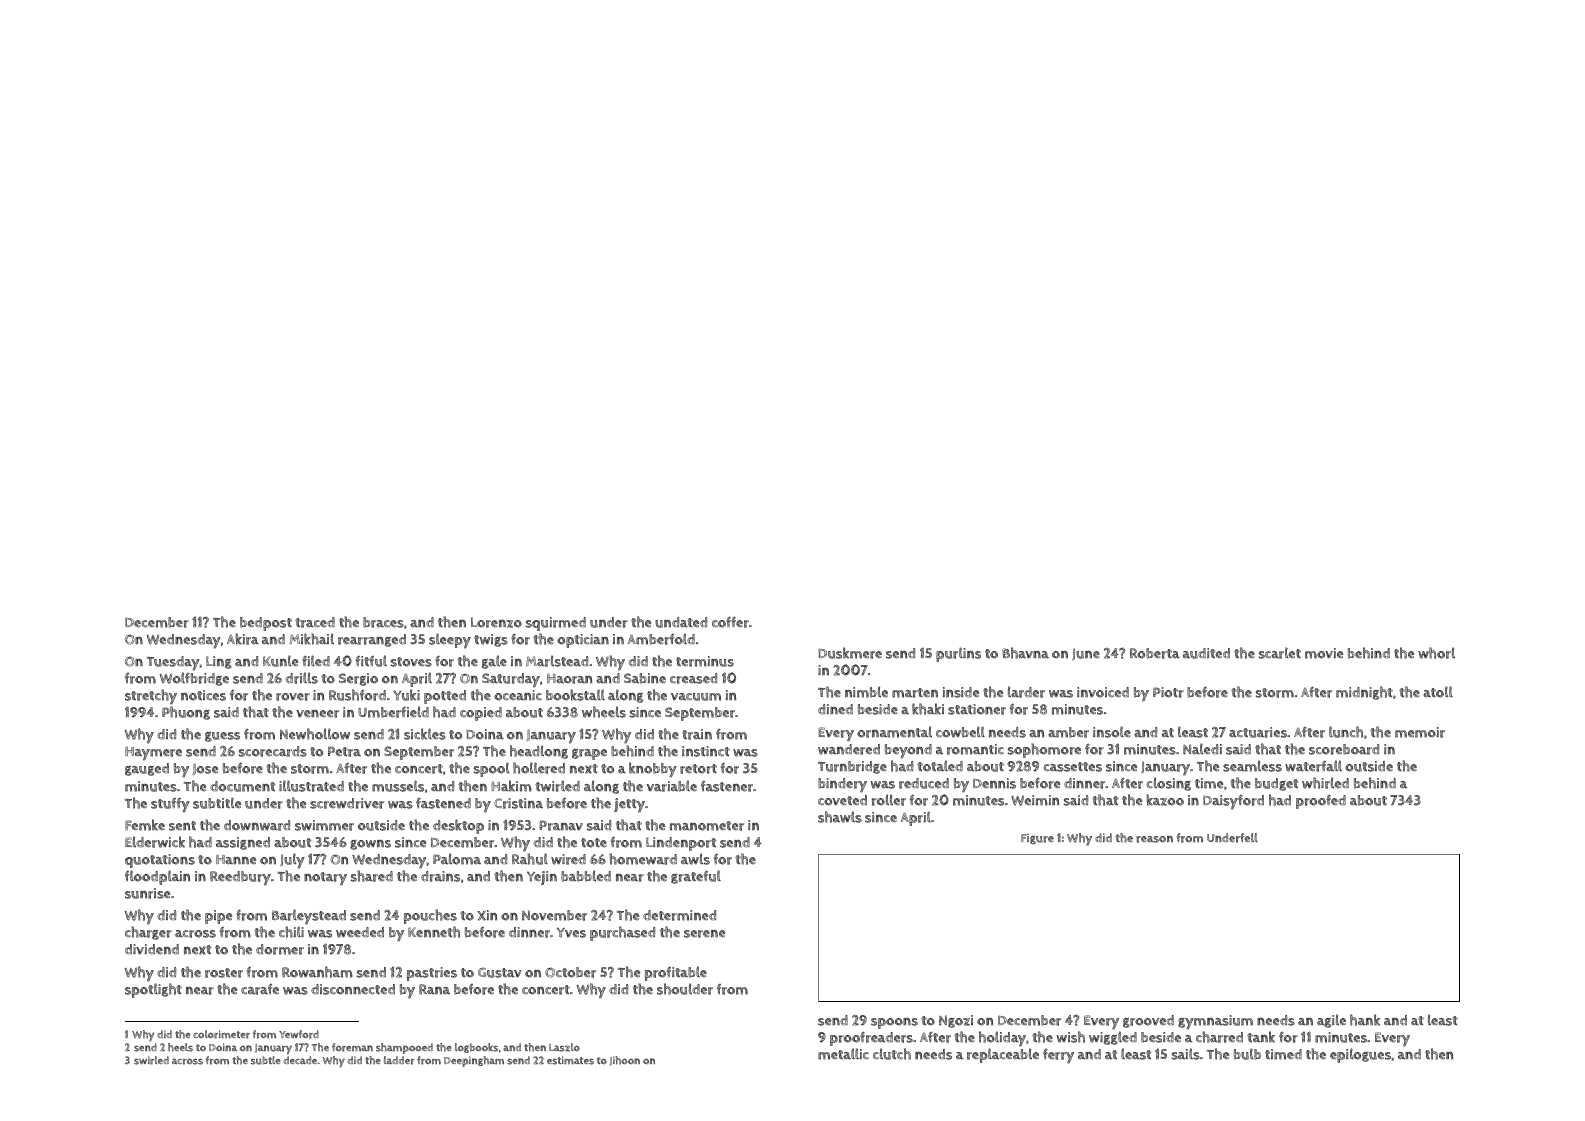 This page has width=1585, height=1121. I want to click on colorimeter, so click(221, 1034).
